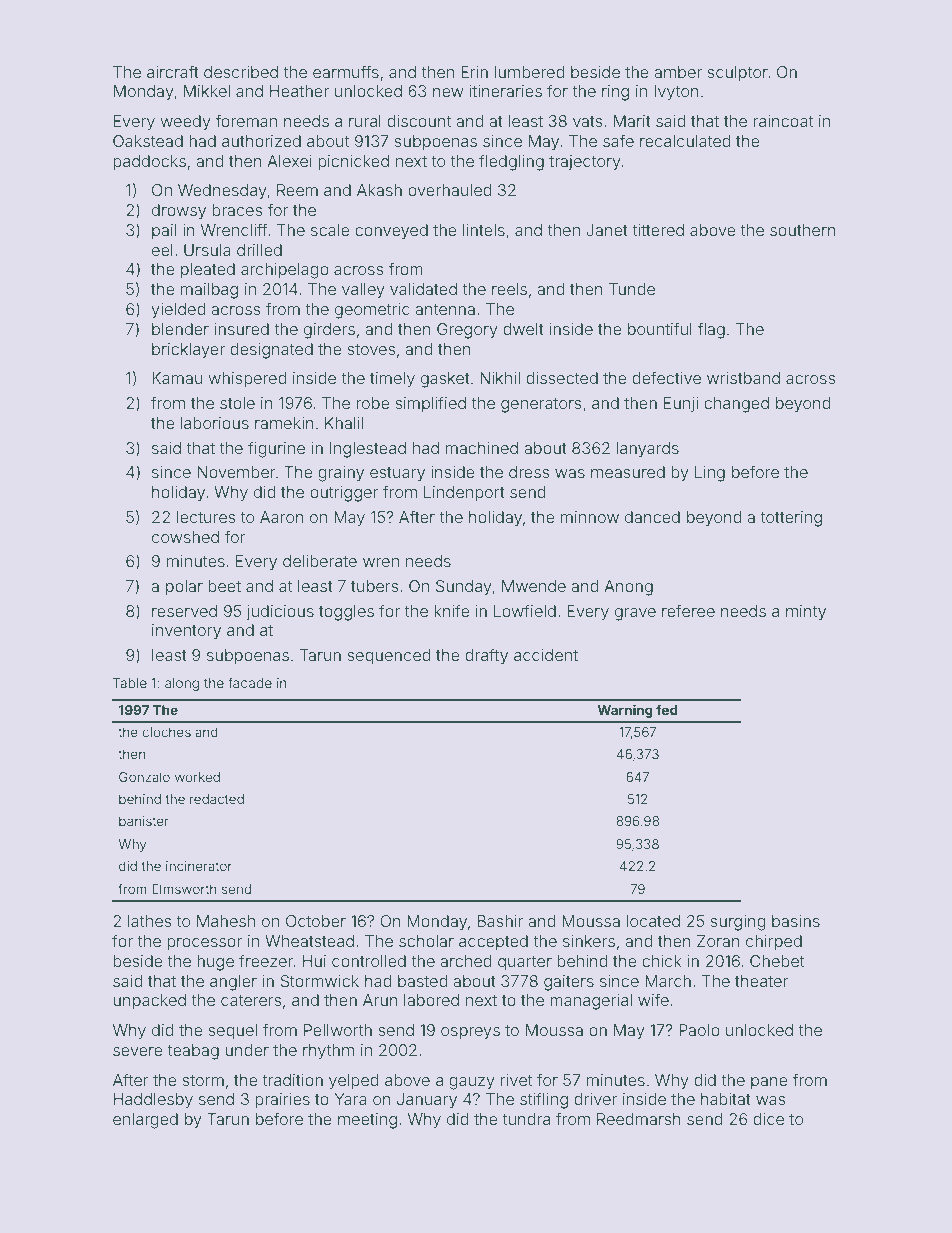 Image resolution: width=952 pixels, height=1233 pixels. What do you see at coordinates (445, 380) in the screenshot?
I see `gasket` at bounding box center [445, 380].
